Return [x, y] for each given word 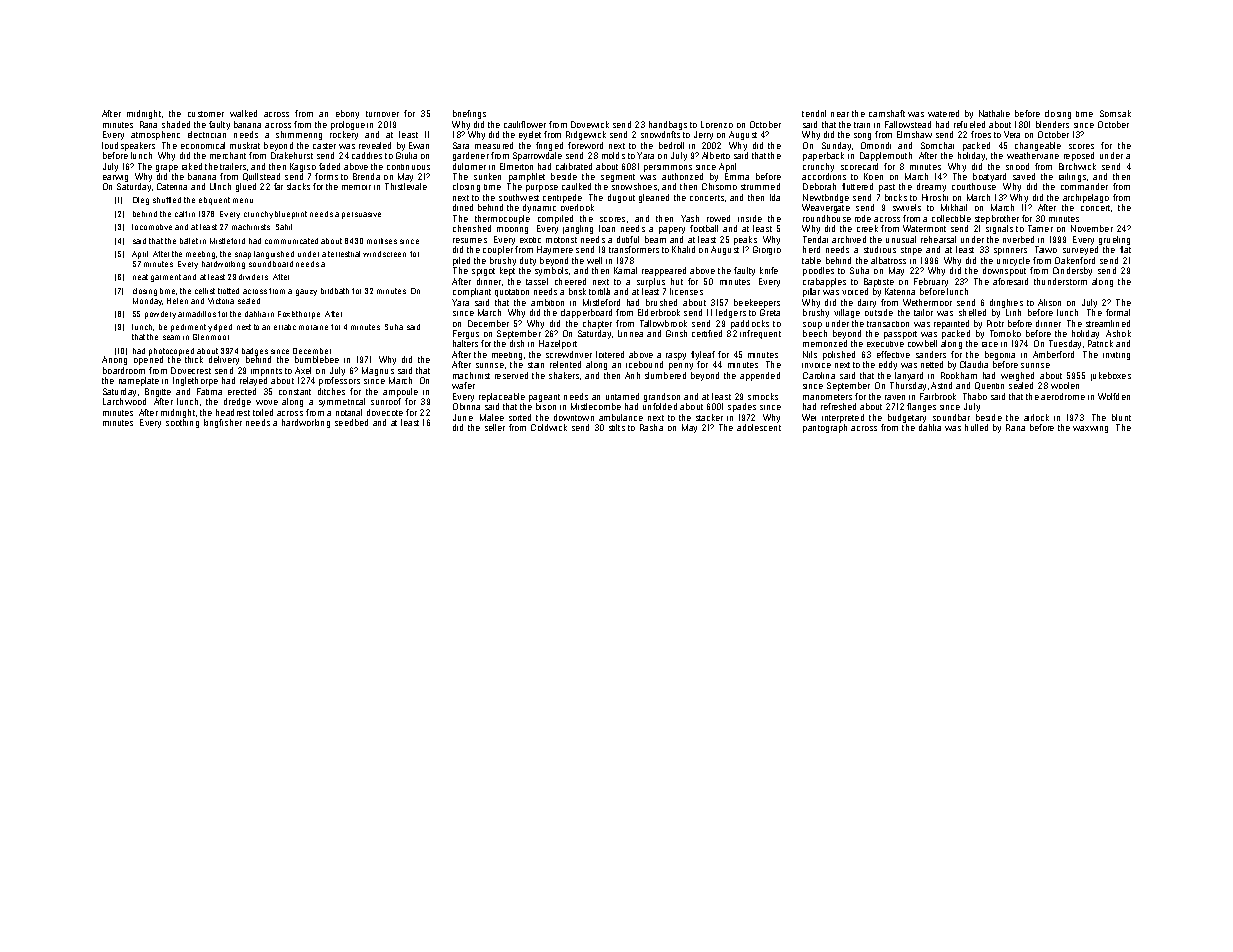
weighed [1017, 376]
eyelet [530, 135]
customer [206, 114]
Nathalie [994, 113]
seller [495, 427]
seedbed [351, 422]
